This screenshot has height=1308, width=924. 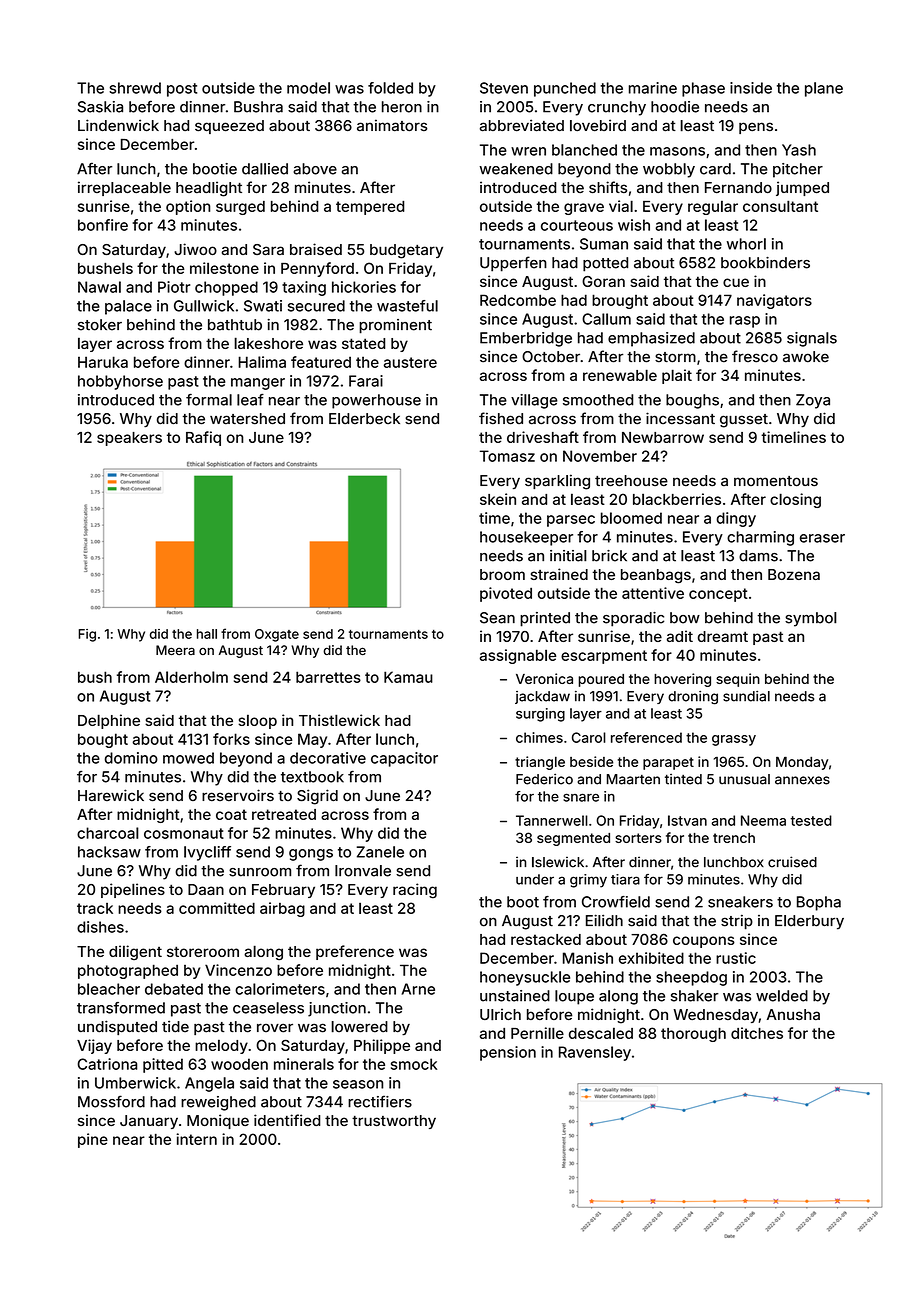 What do you see at coordinates (268, 1008) in the screenshot?
I see `ceaseless` at bounding box center [268, 1008].
